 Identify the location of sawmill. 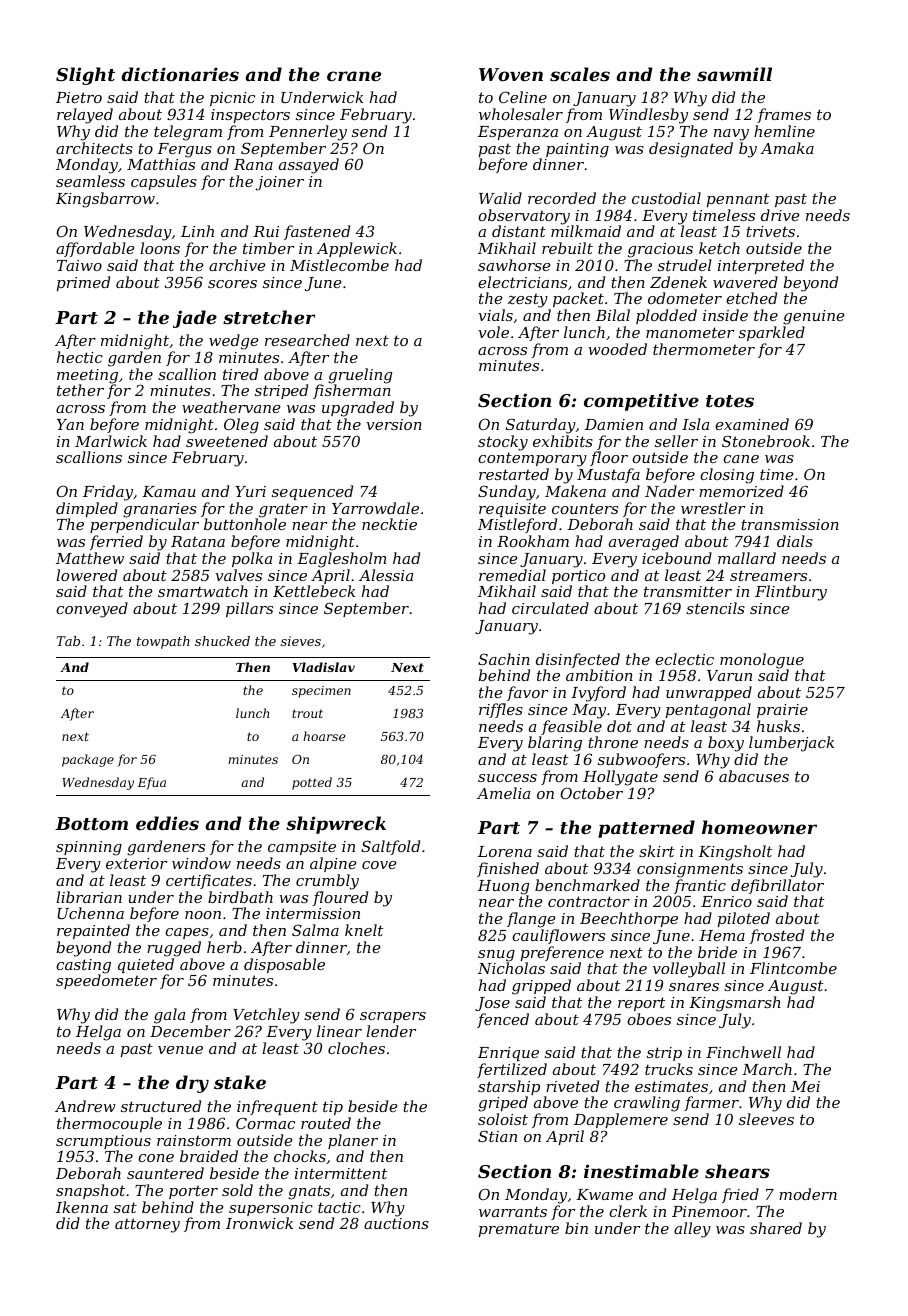
(734, 74).
